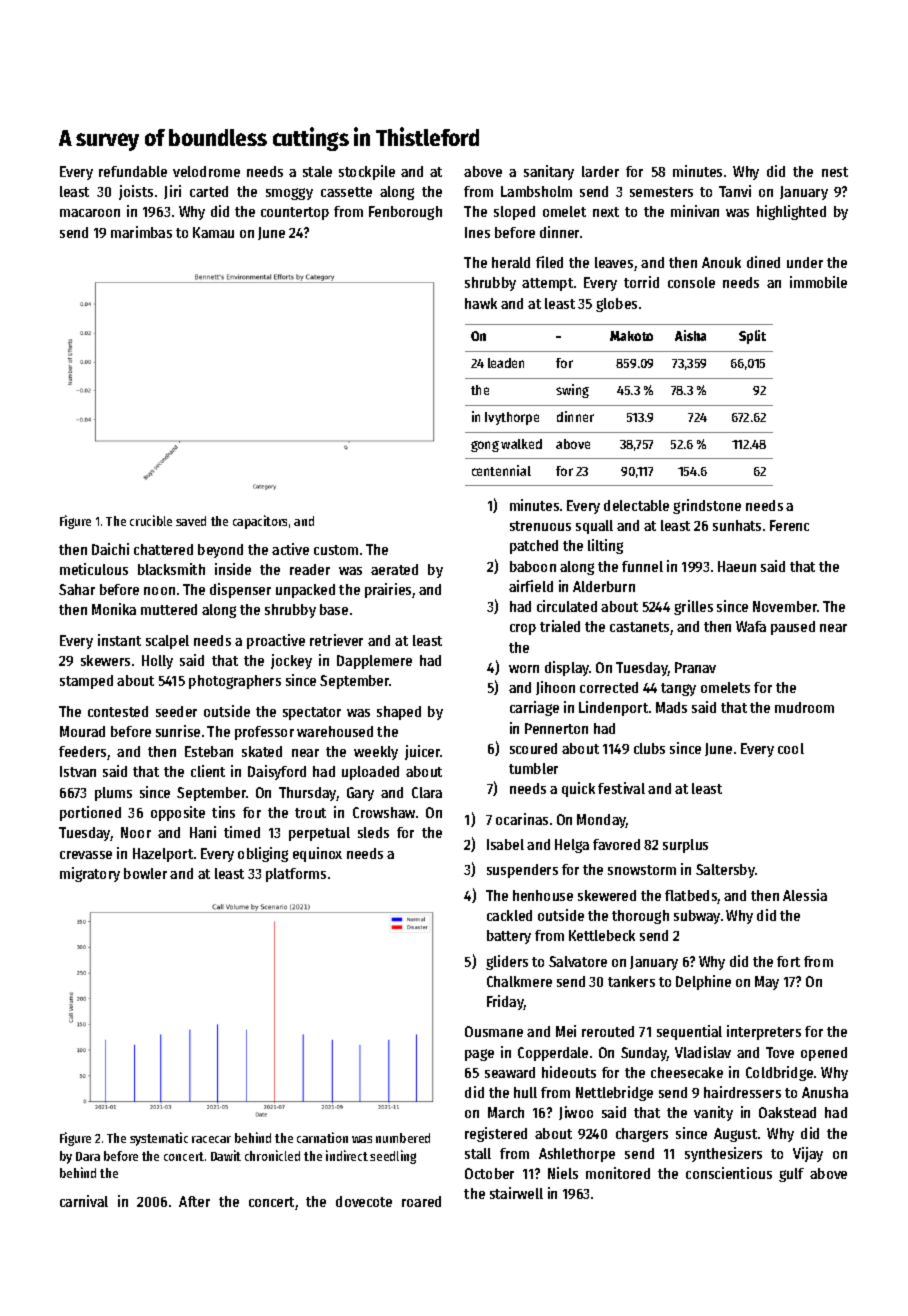 The height and width of the screenshot is (1316, 908). I want to click on crevasse, so click(86, 855).
